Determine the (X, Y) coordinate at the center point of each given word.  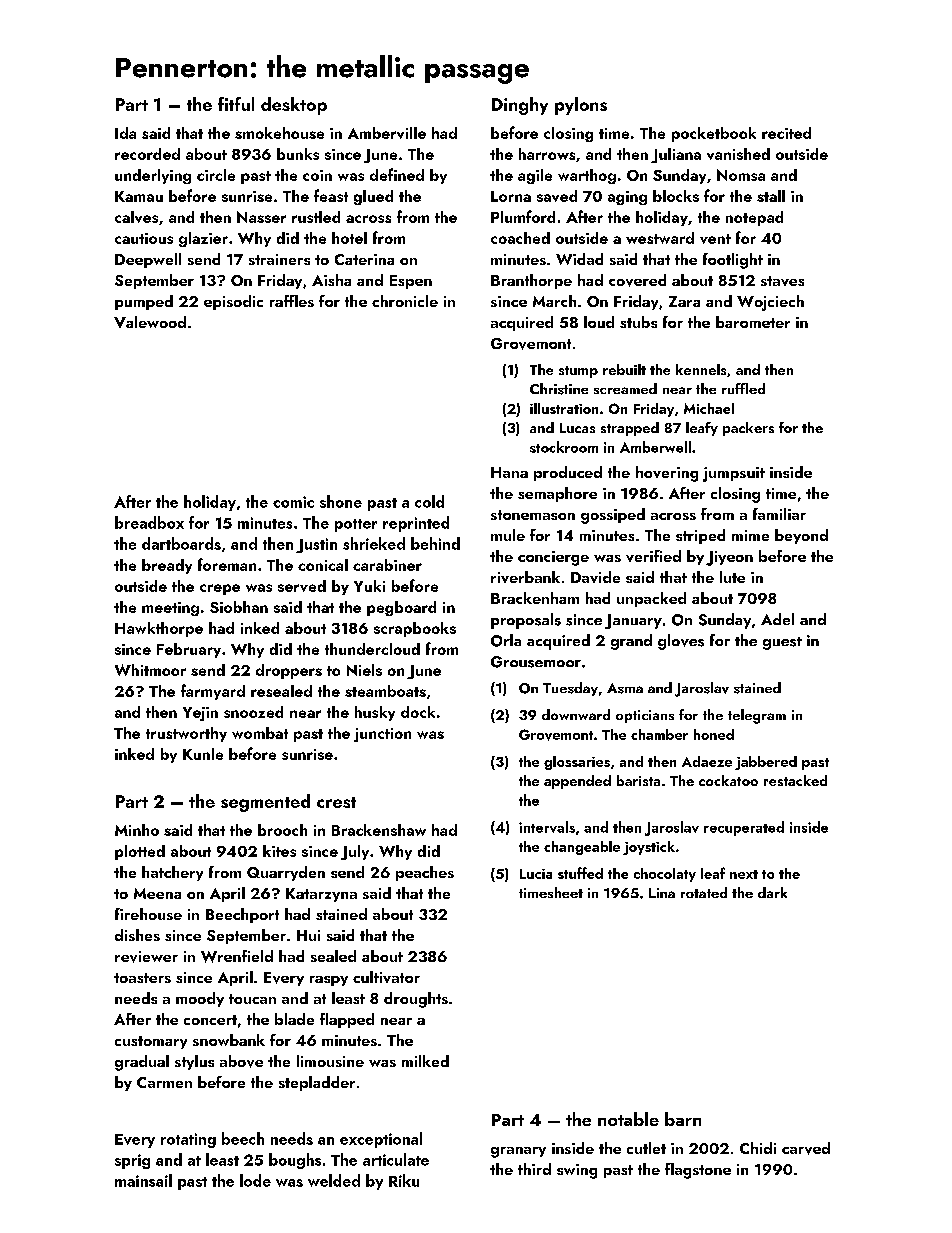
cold (429, 501)
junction (382, 735)
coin (317, 175)
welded (334, 1180)
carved (806, 1148)
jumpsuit (734, 474)
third (534, 1169)
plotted (140, 852)
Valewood (150, 322)
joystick (649, 848)
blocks (676, 196)
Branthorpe (531, 281)
